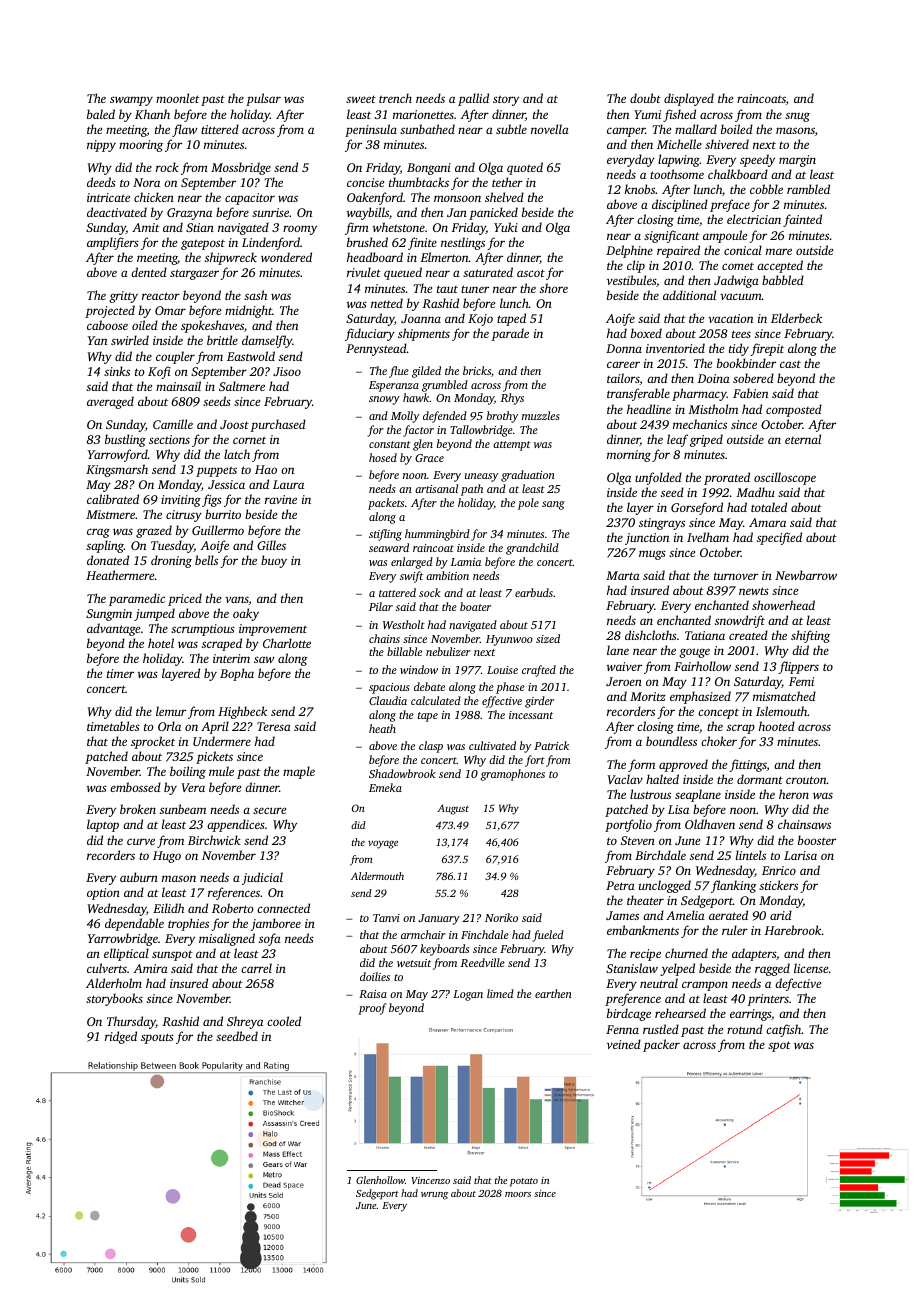 This document has height=1308, width=924. Describe the element at coordinates (299, 772) in the document. I see `maple` at that location.
